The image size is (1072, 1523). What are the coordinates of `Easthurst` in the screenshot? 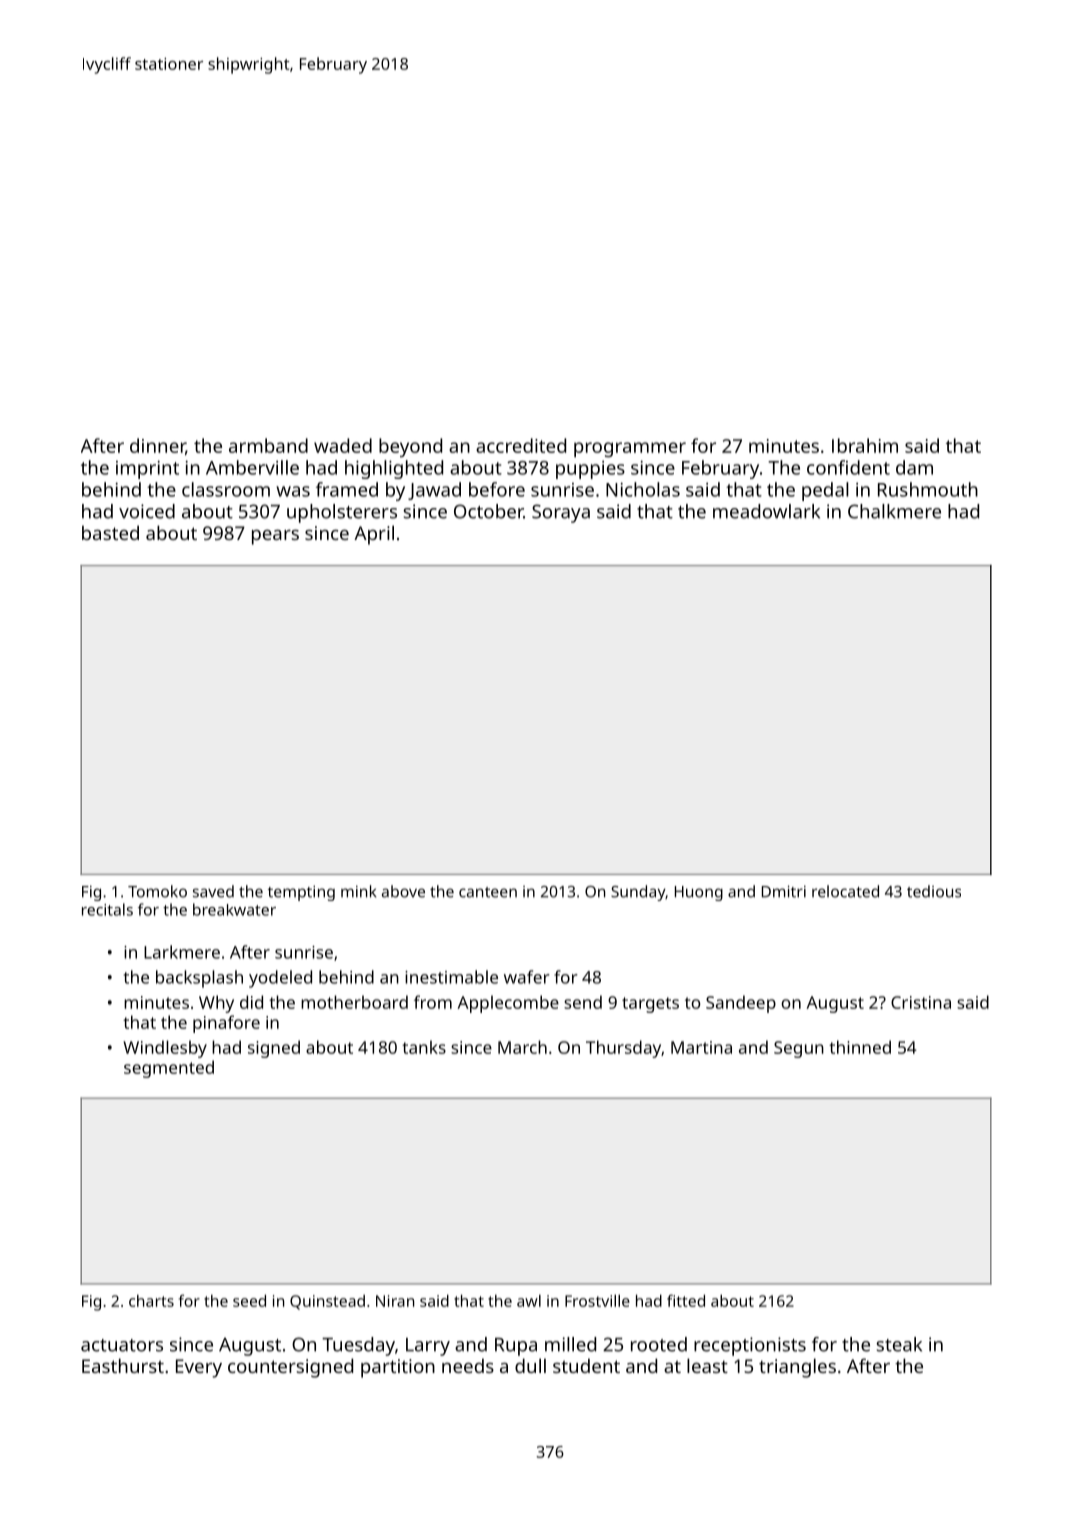 It's located at (123, 1365).
